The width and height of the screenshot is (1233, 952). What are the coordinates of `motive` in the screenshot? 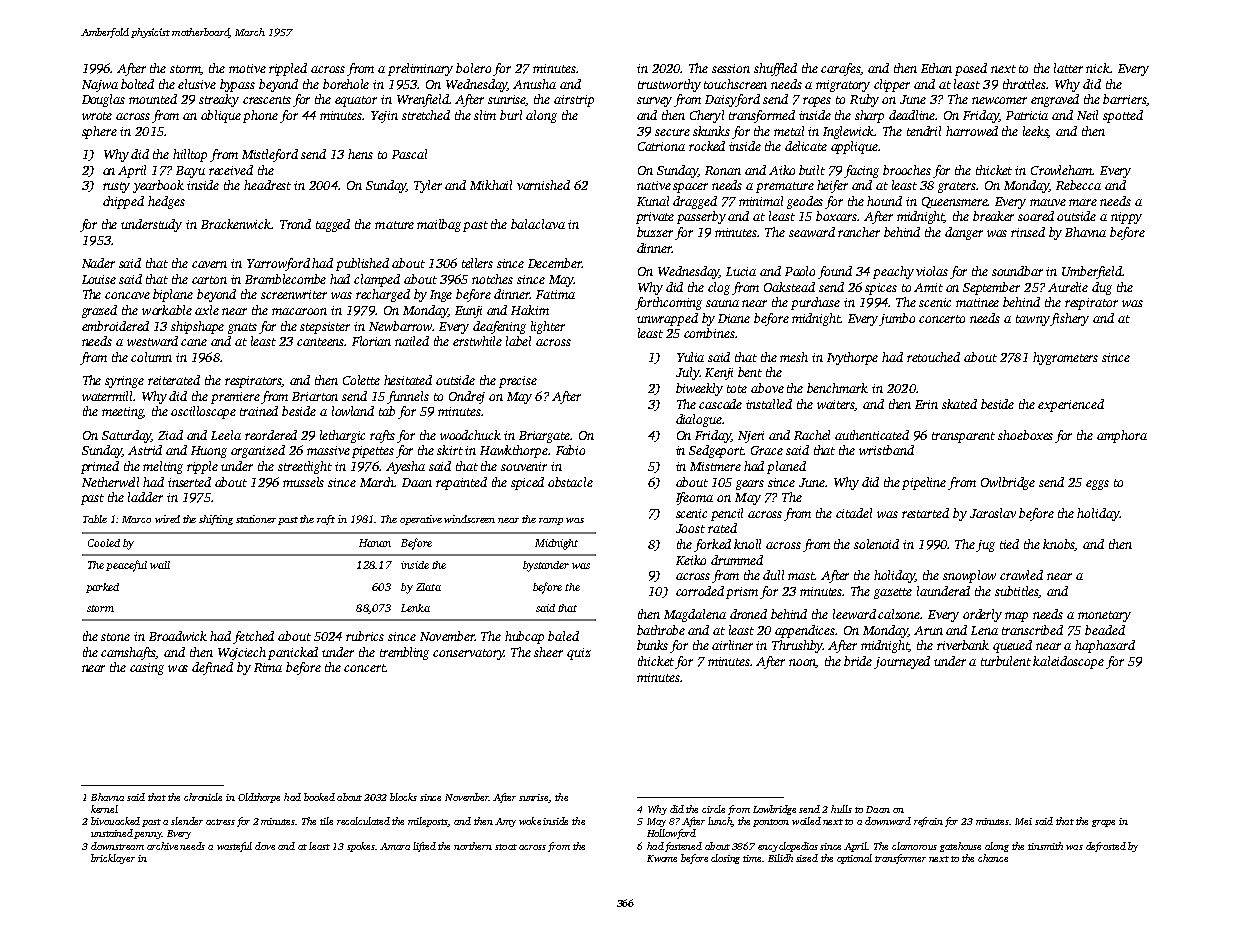 It's located at (247, 68).
